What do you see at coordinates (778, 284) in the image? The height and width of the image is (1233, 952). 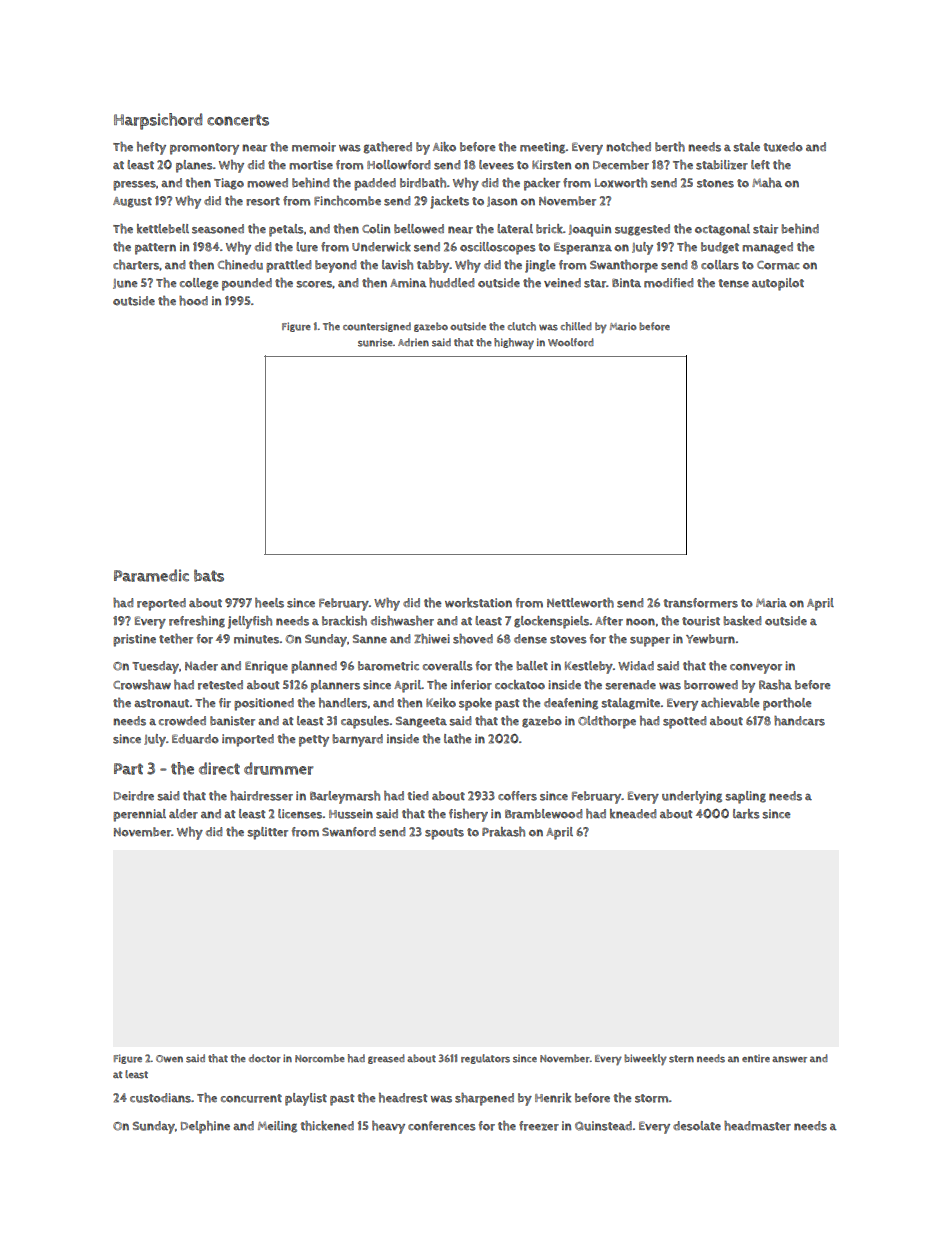 I see `autopilot` at bounding box center [778, 284].
